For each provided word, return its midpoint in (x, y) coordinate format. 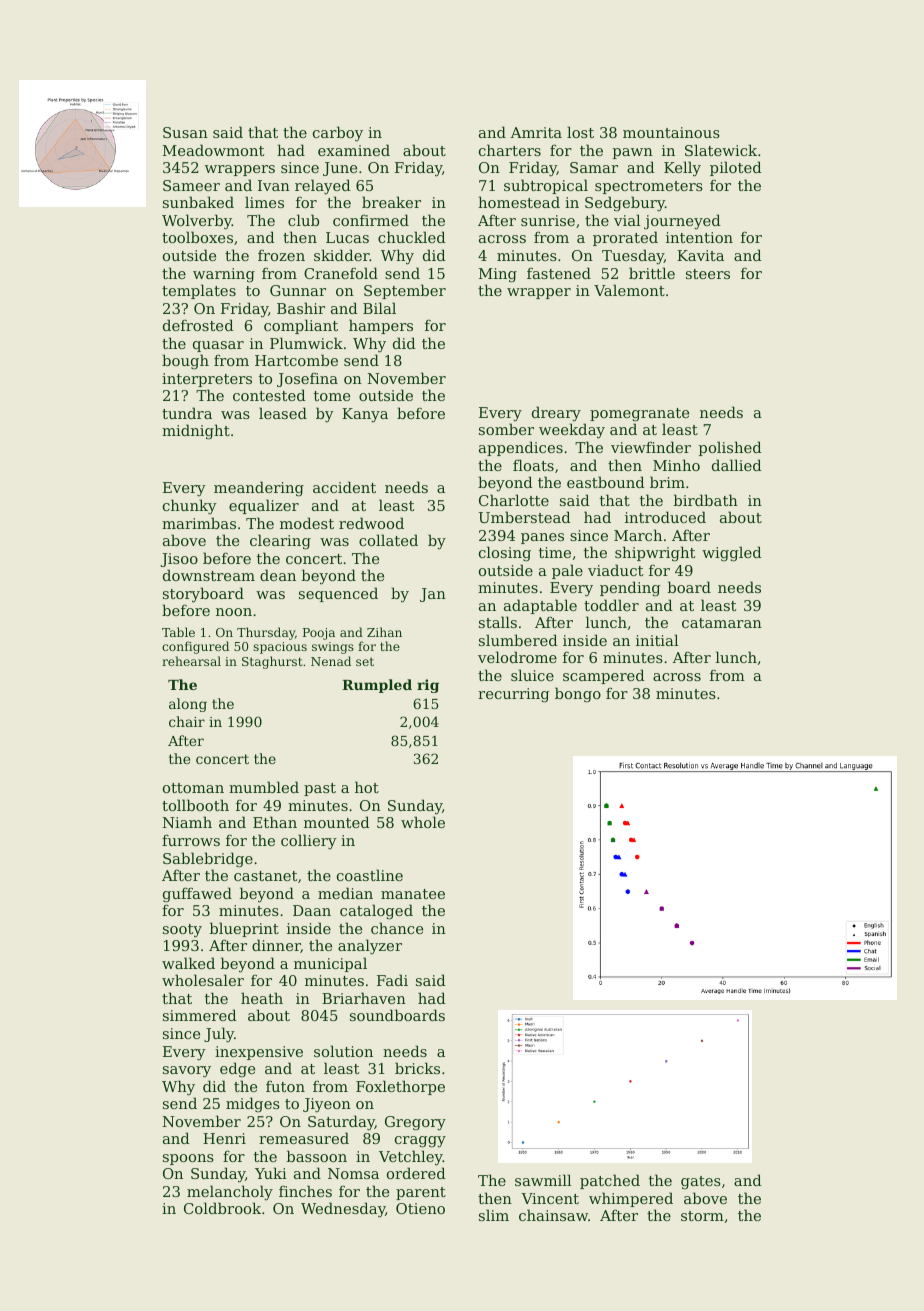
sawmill (543, 1180)
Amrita (536, 132)
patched (610, 1181)
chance (397, 928)
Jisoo (179, 560)
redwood (371, 523)
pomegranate (639, 415)
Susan (185, 132)
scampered (604, 676)
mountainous (671, 132)
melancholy (230, 1193)
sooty (182, 931)
